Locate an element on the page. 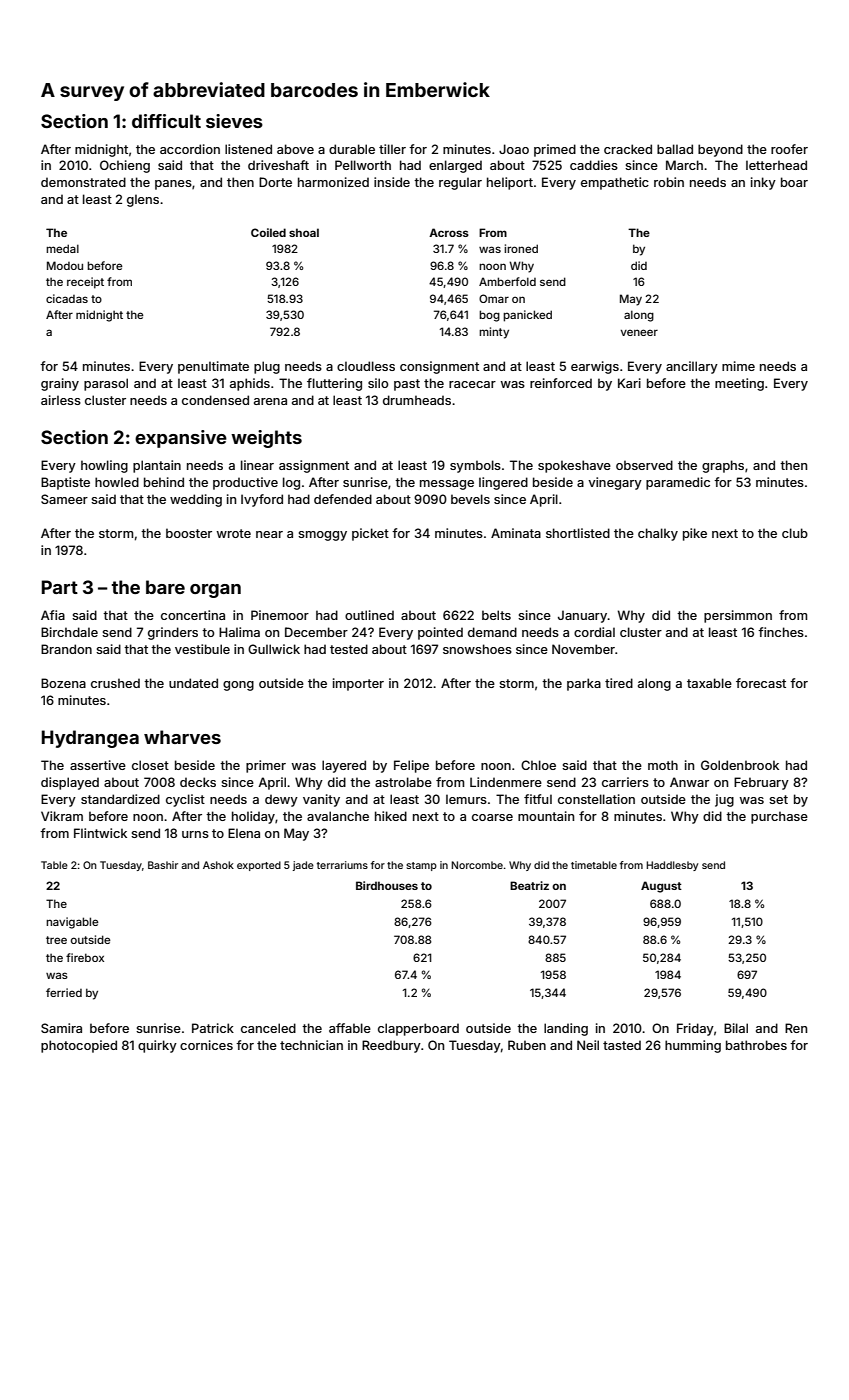  smoggy is located at coordinates (322, 536).
